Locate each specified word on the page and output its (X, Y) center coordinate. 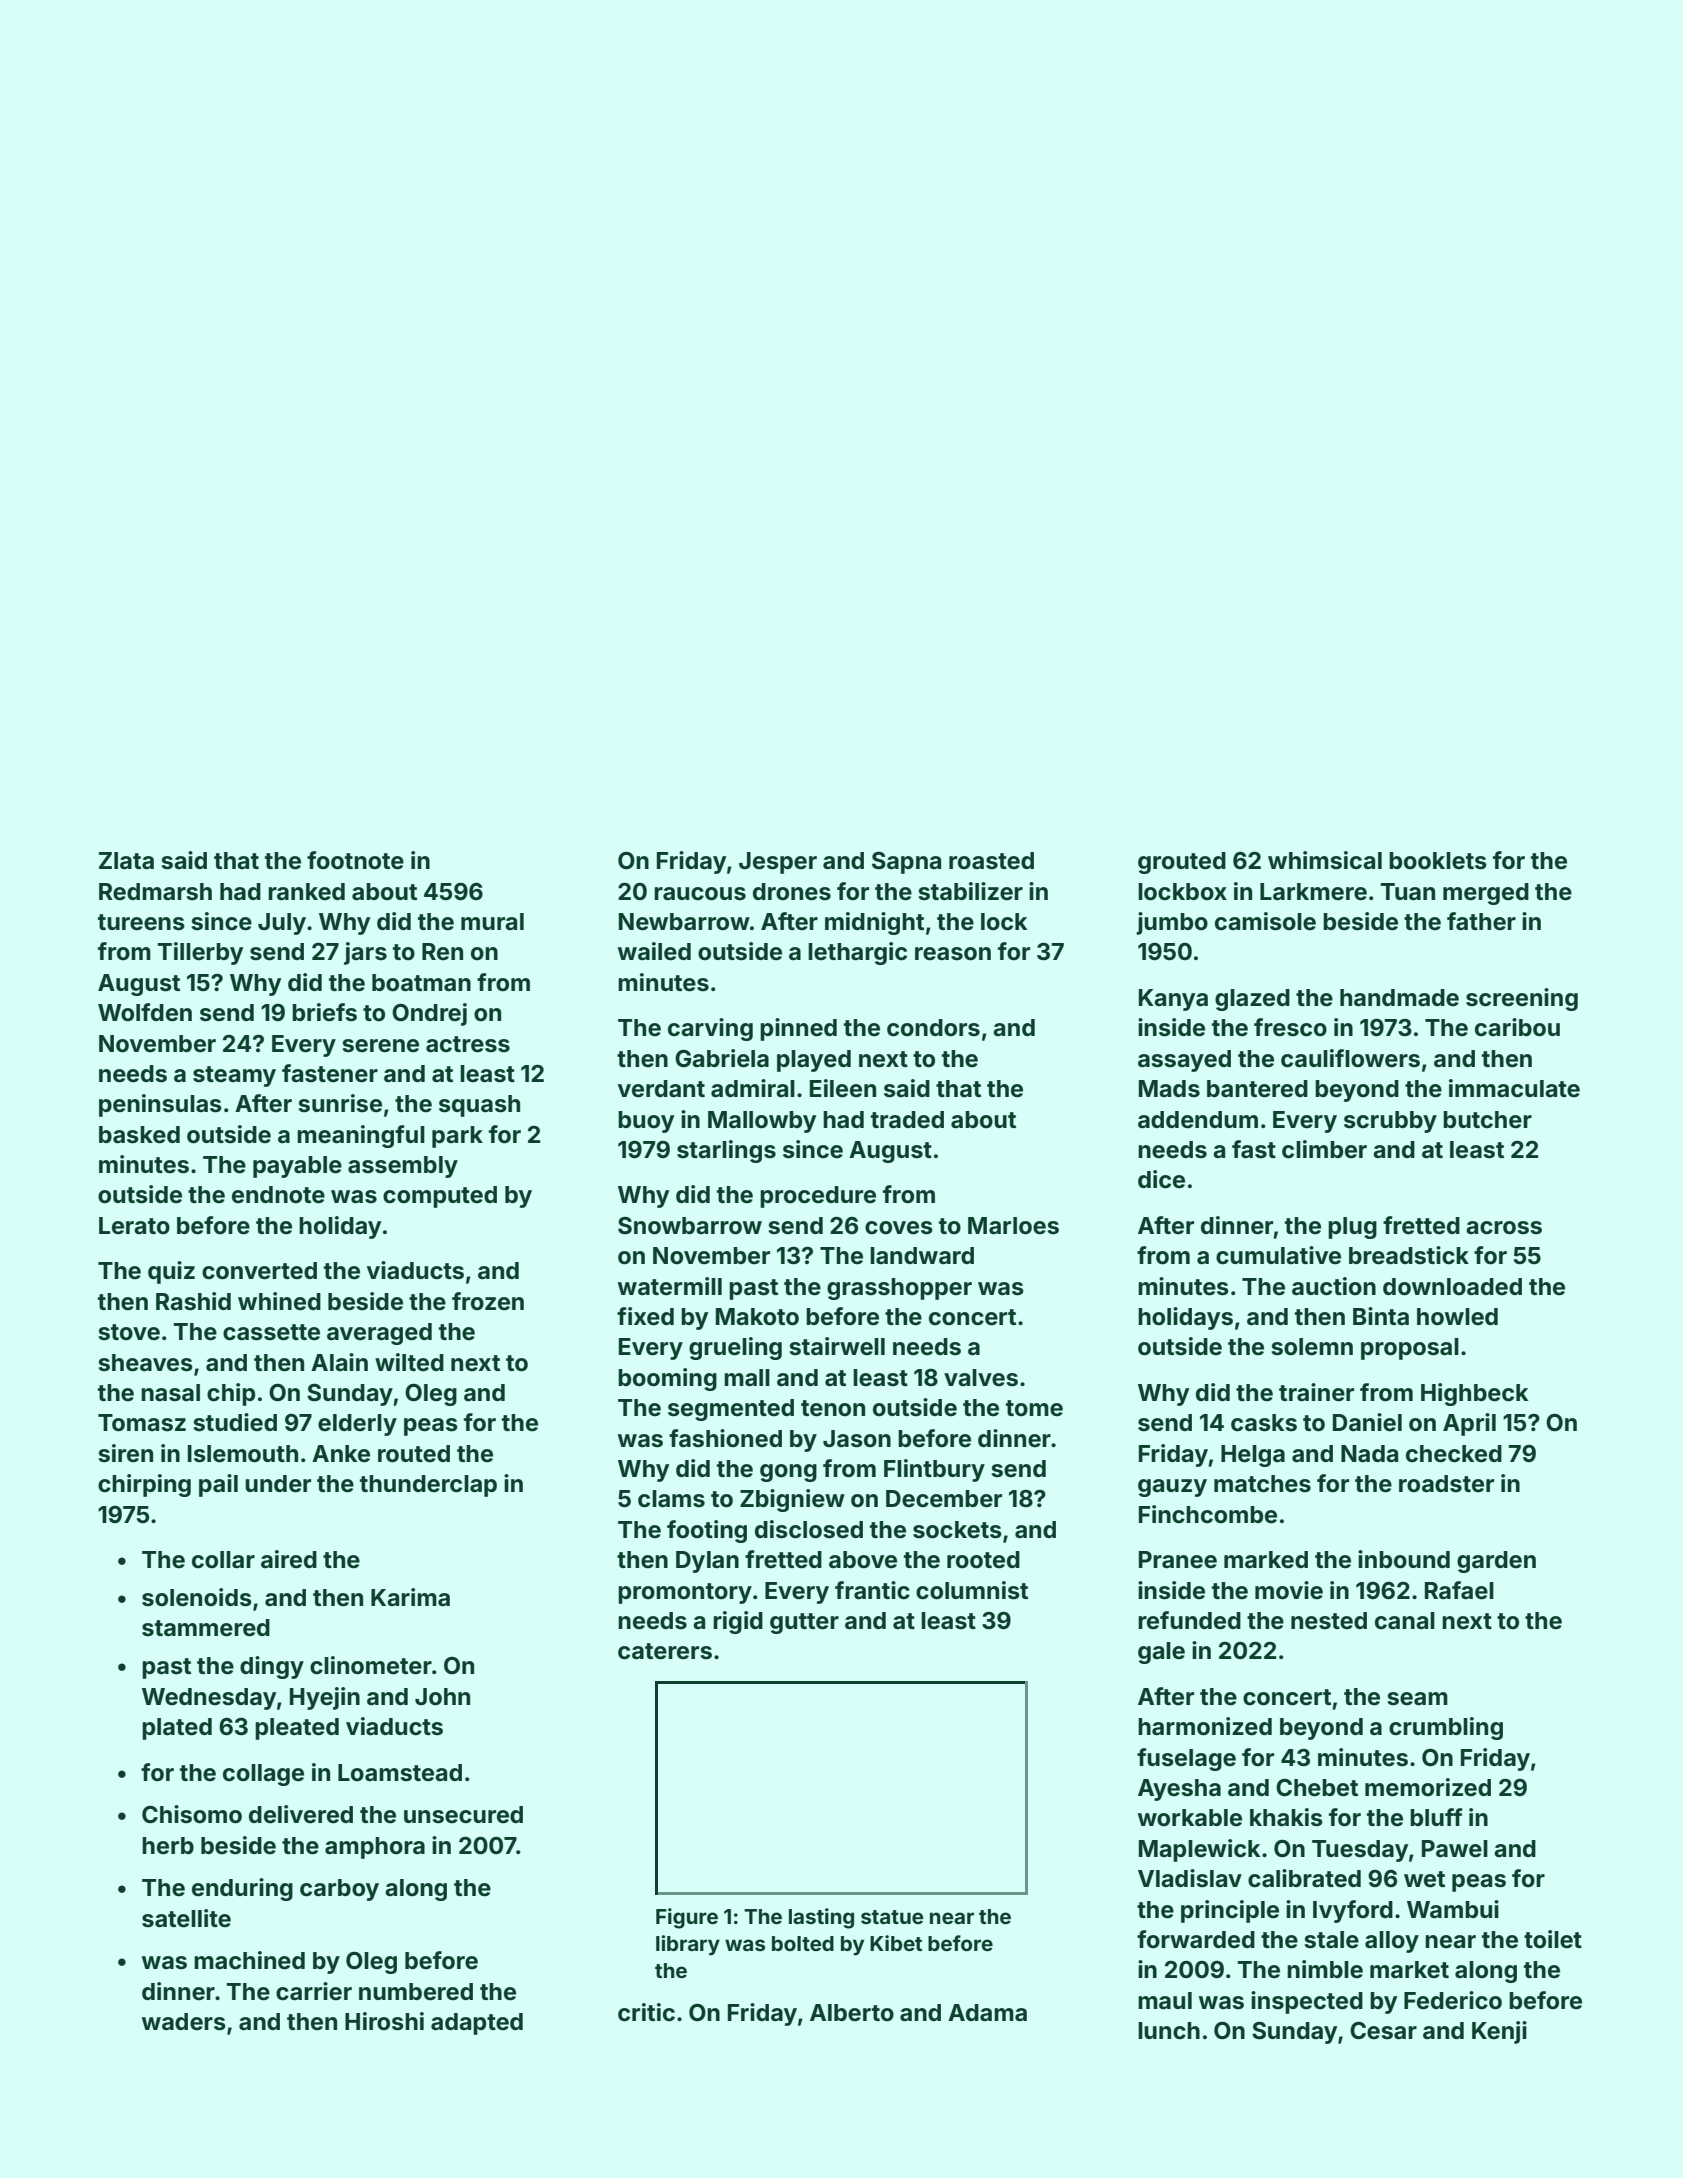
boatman (421, 983)
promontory (685, 1593)
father (1481, 921)
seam (1418, 1699)
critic (646, 2012)
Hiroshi (384, 2021)
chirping (144, 1485)
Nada (1369, 1453)
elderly (357, 1425)
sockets (957, 1530)
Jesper (778, 863)
